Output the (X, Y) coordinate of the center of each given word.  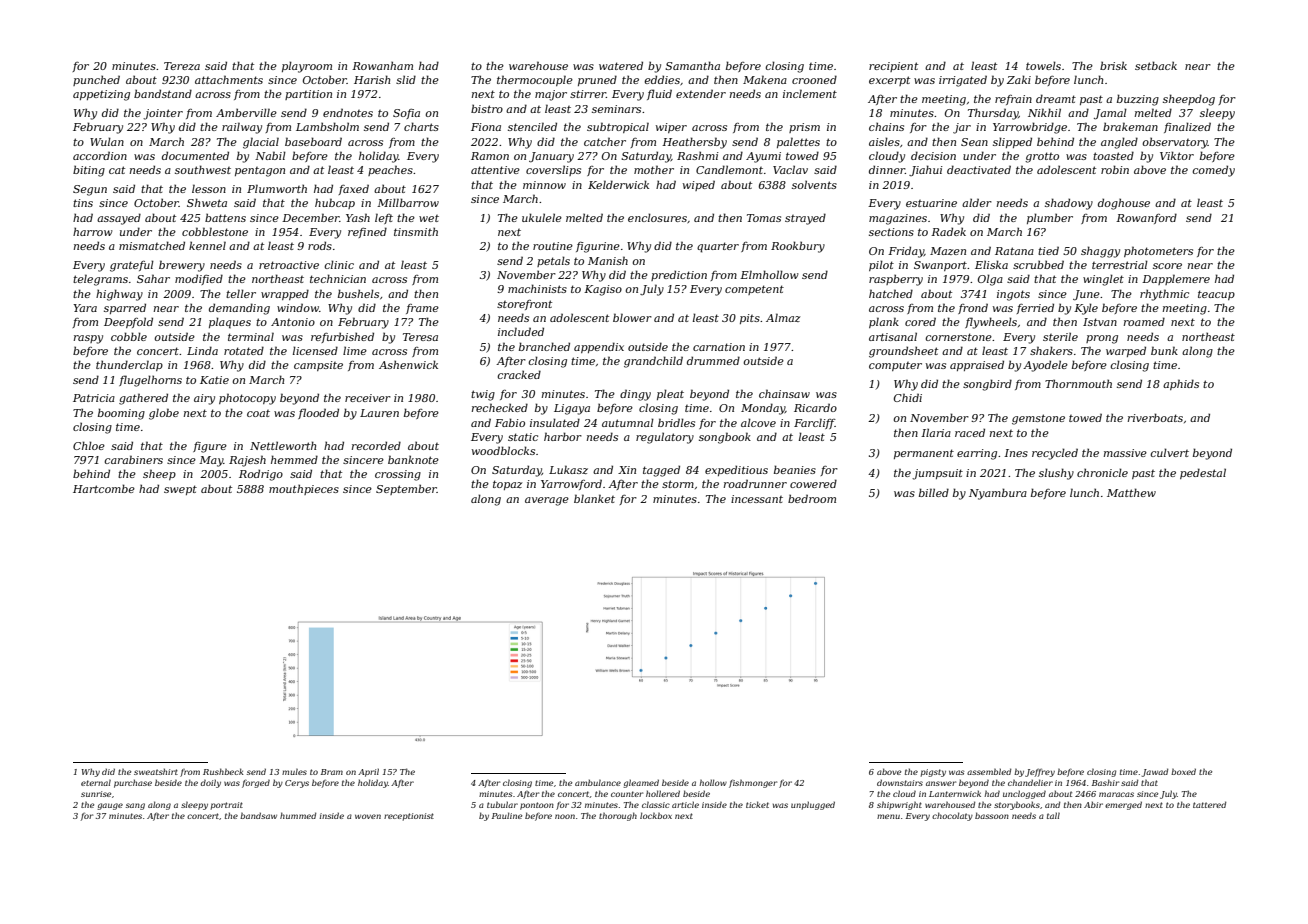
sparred (125, 308)
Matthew (1131, 492)
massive (1125, 453)
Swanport (941, 266)
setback (1156, 65)
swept (180, 490)
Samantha (692, 65)
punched (96, 80)
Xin (627, 470)
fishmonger (753, 783)
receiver (368, 398)
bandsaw (258, 815)
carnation (719, 347)
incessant (757, 499)
